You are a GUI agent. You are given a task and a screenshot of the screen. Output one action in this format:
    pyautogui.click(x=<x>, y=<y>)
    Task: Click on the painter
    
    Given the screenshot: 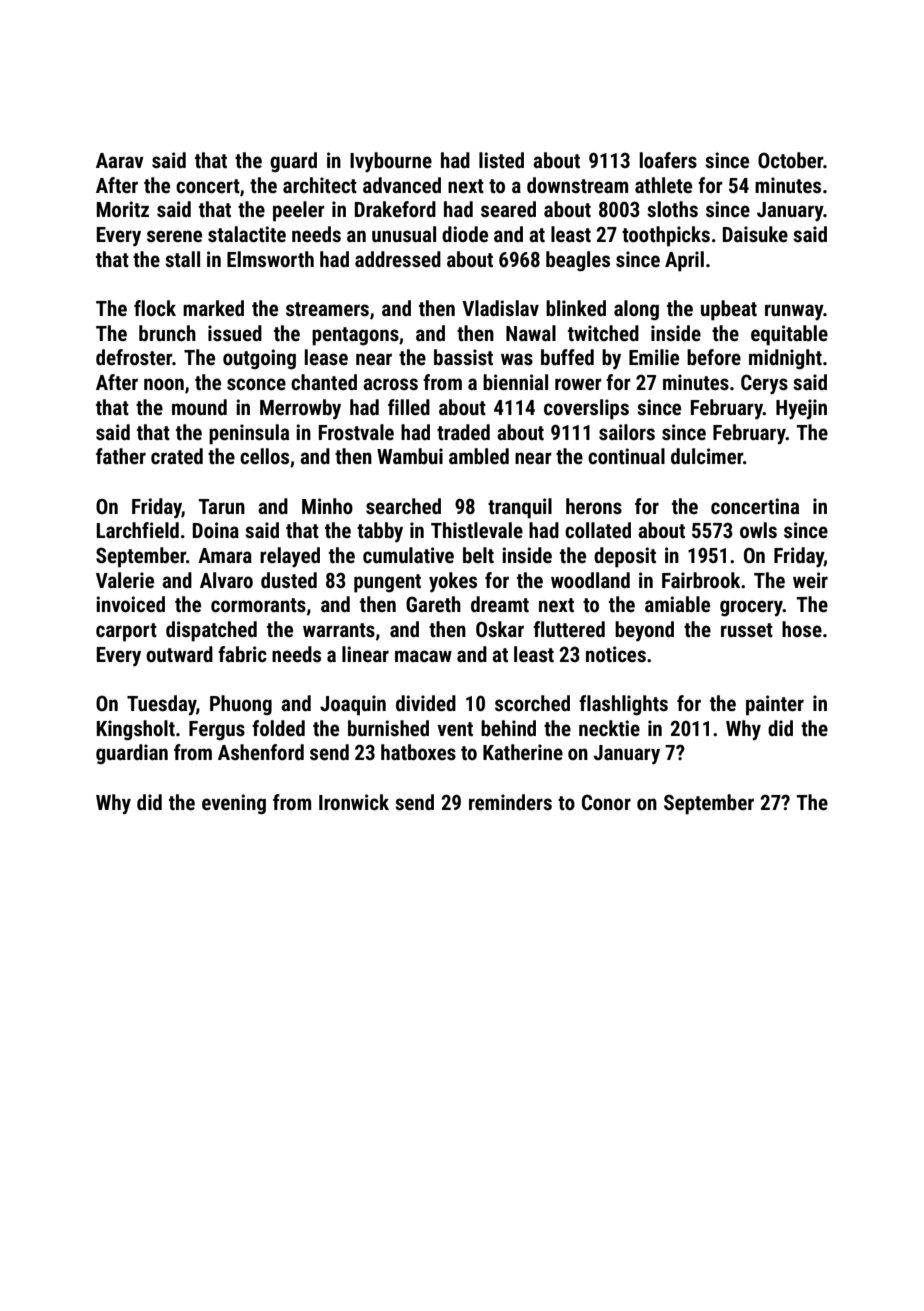 What is the action you would take?
    pyautogui.click(x=775, y=705)
